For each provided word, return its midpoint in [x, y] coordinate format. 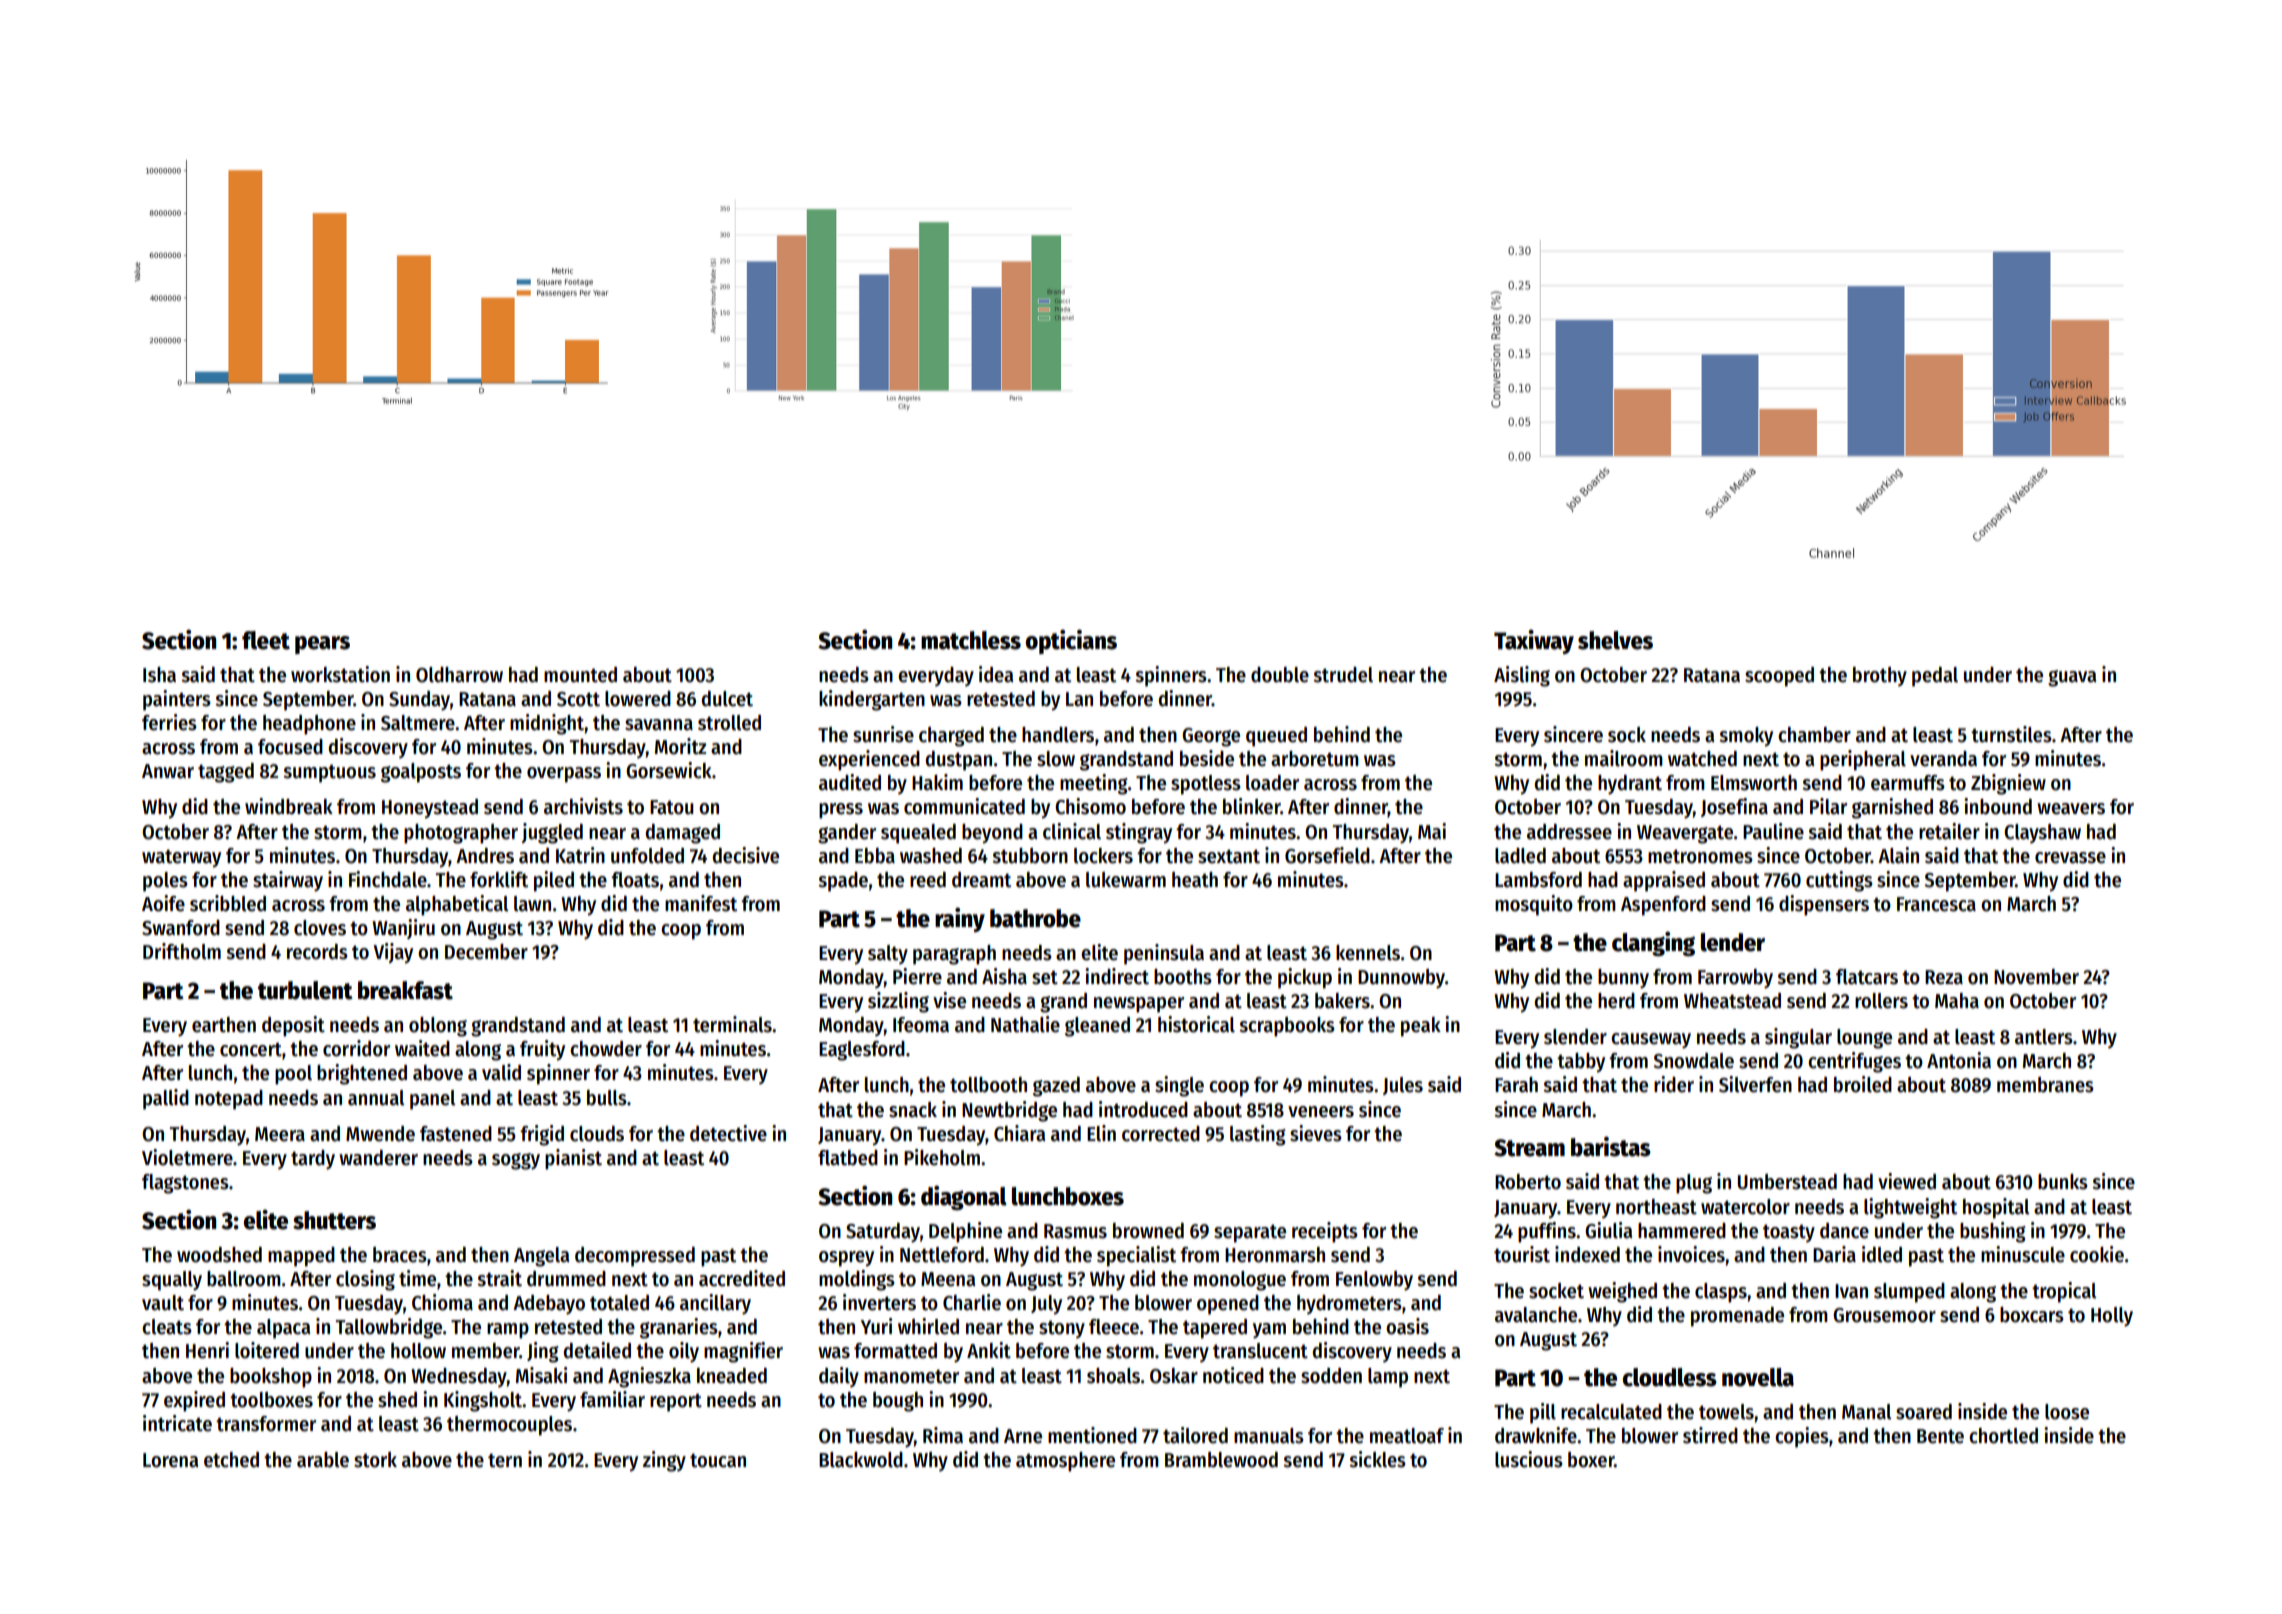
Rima [943, 1435]
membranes [2045, 1085]
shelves [1615, 640]
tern [505, 1460]
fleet [266, 640]
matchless [971, 640]
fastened [456, 1134]
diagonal [964, 1197]
